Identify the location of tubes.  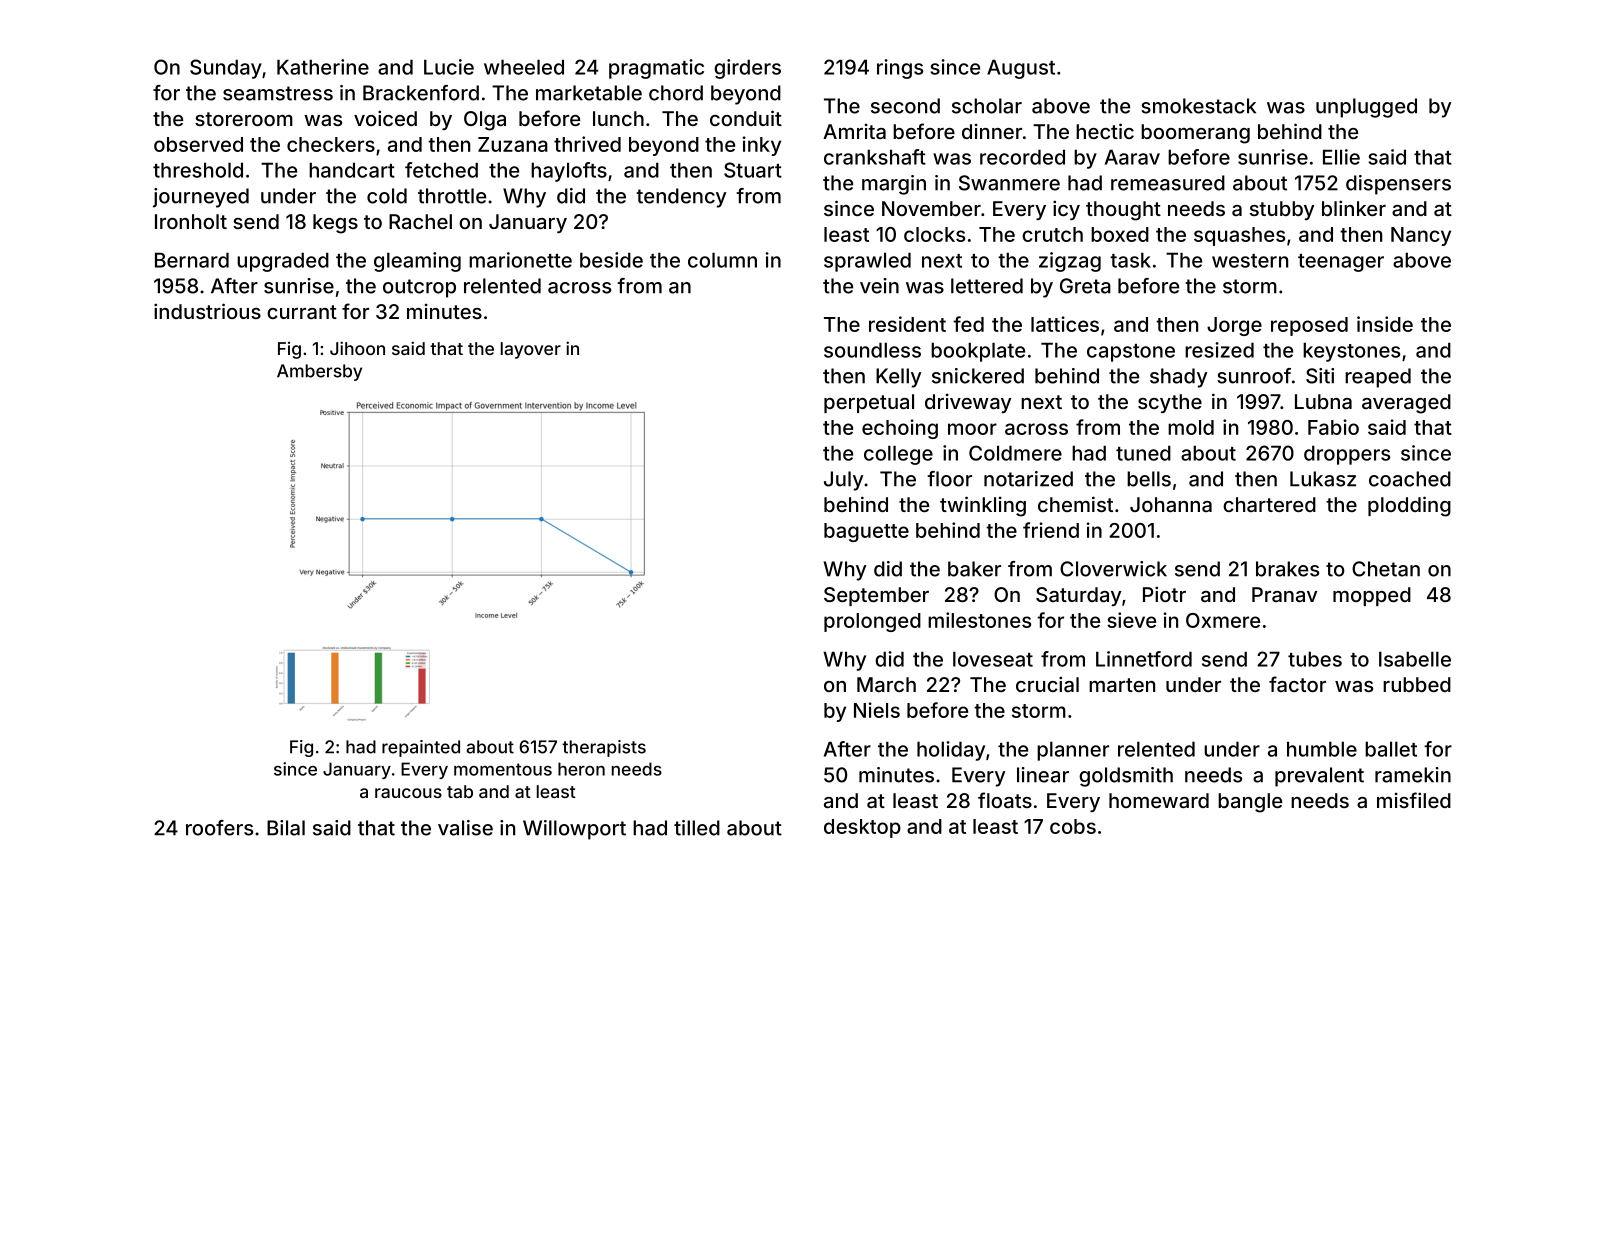
(1315, 659).
